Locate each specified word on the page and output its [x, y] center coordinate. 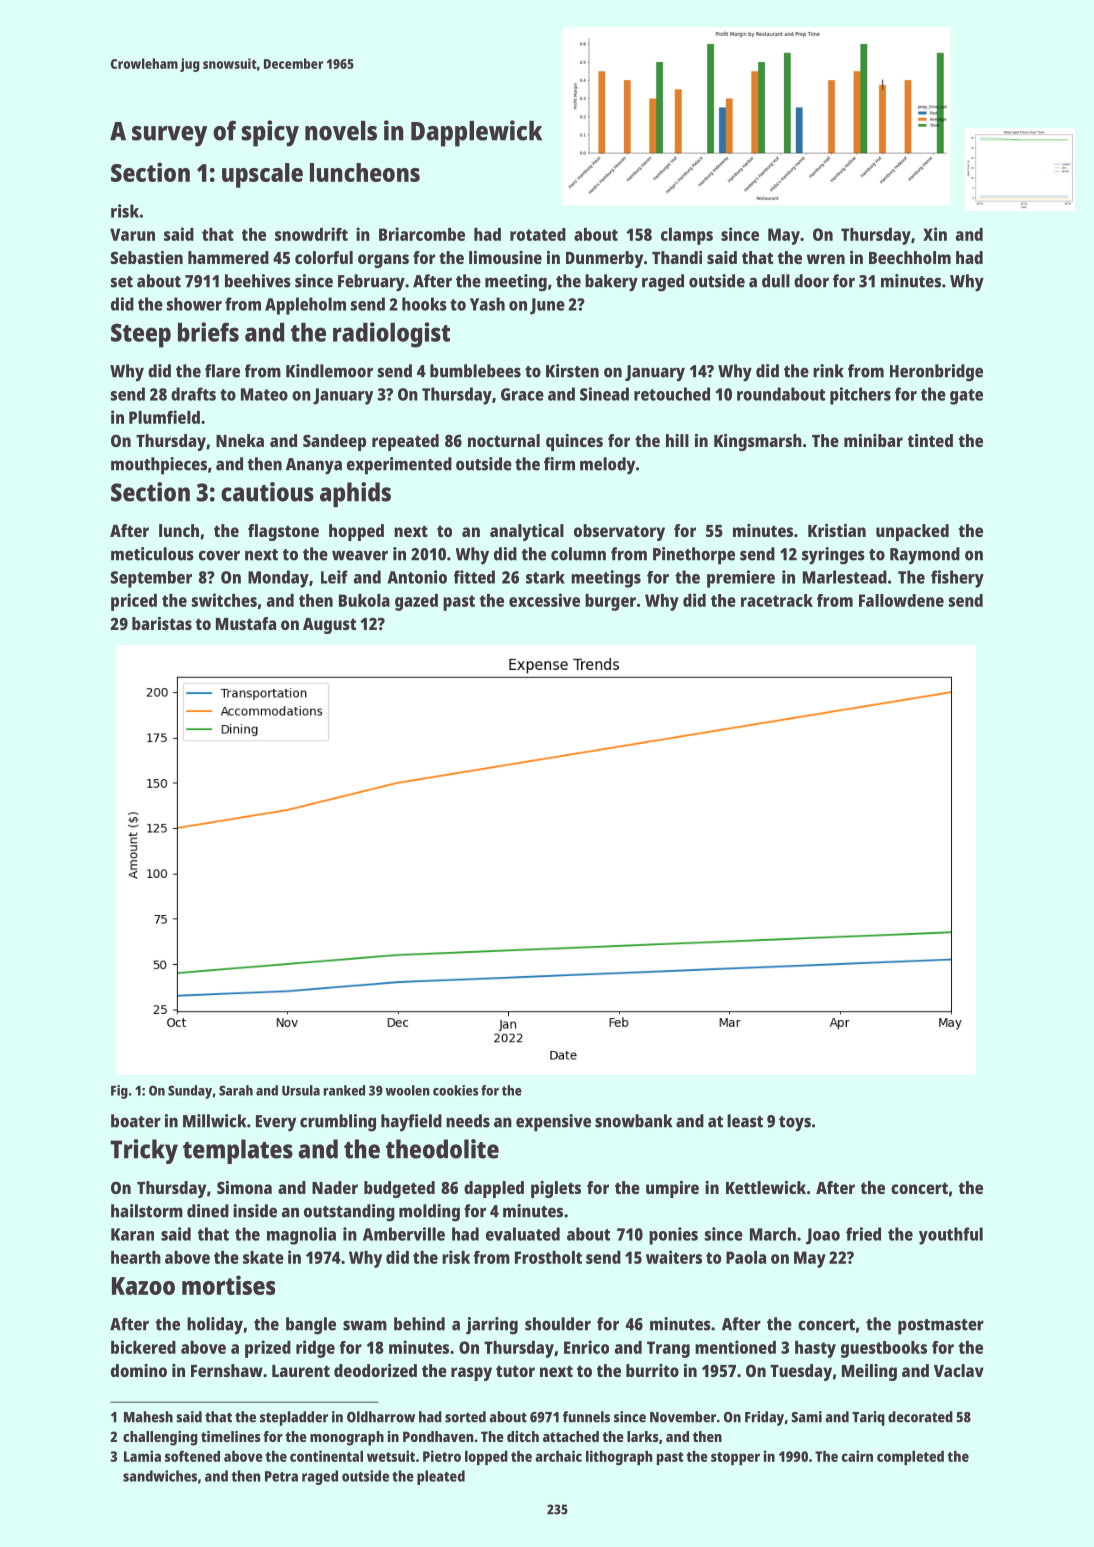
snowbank [633, 1121]
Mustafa [246, 623]
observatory [619, 532]
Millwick [214, 1121]
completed [910, 1458]
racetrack [777, 600]
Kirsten [572, 371]
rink [828, 370]
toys [795, 1124]
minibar [873, 440]
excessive [544, 600]
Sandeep [334, 442]
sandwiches [160, 1476]
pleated [441, 1477]
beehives [258, 281]
